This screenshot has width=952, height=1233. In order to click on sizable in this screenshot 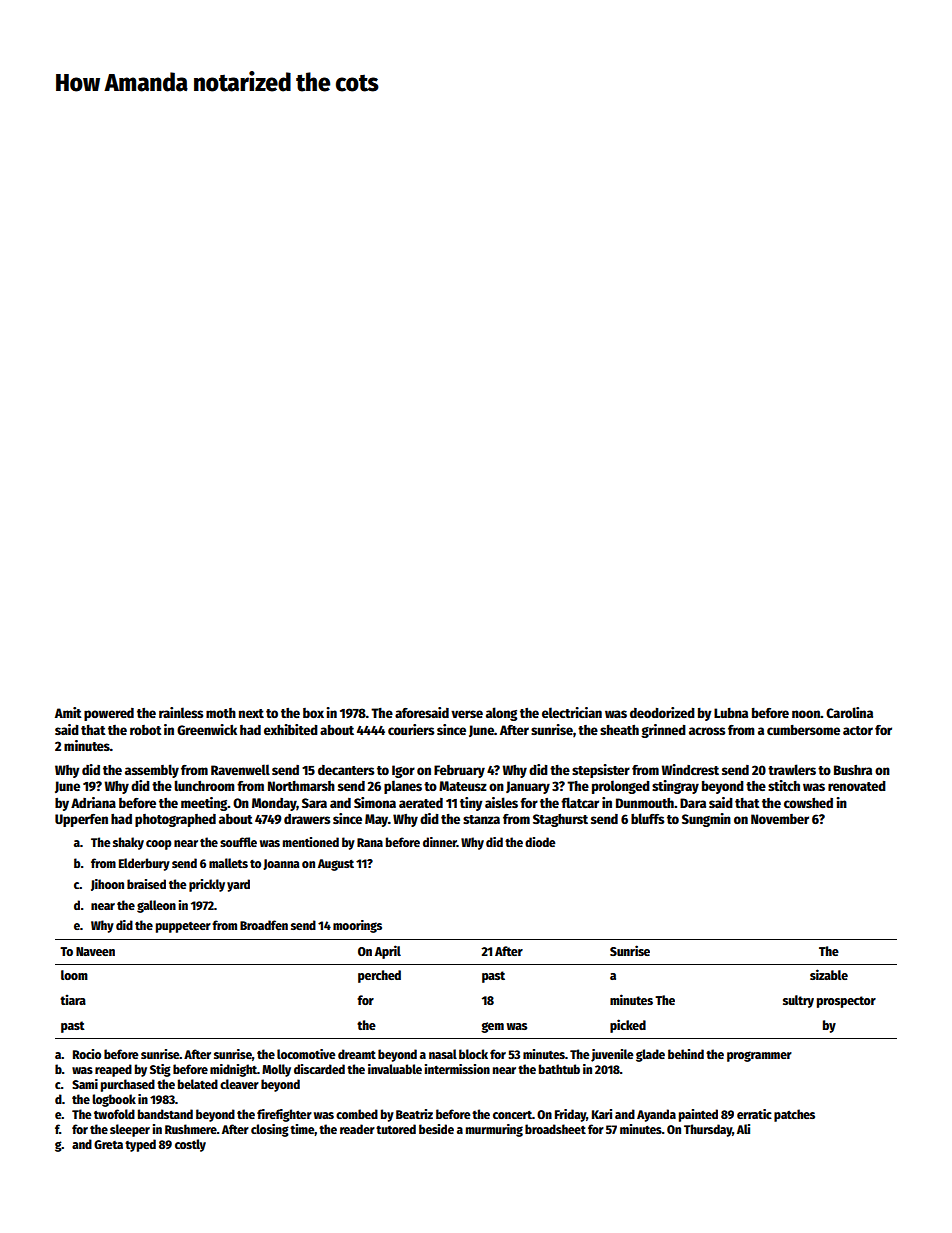, I will do `click(829, 974)`.
